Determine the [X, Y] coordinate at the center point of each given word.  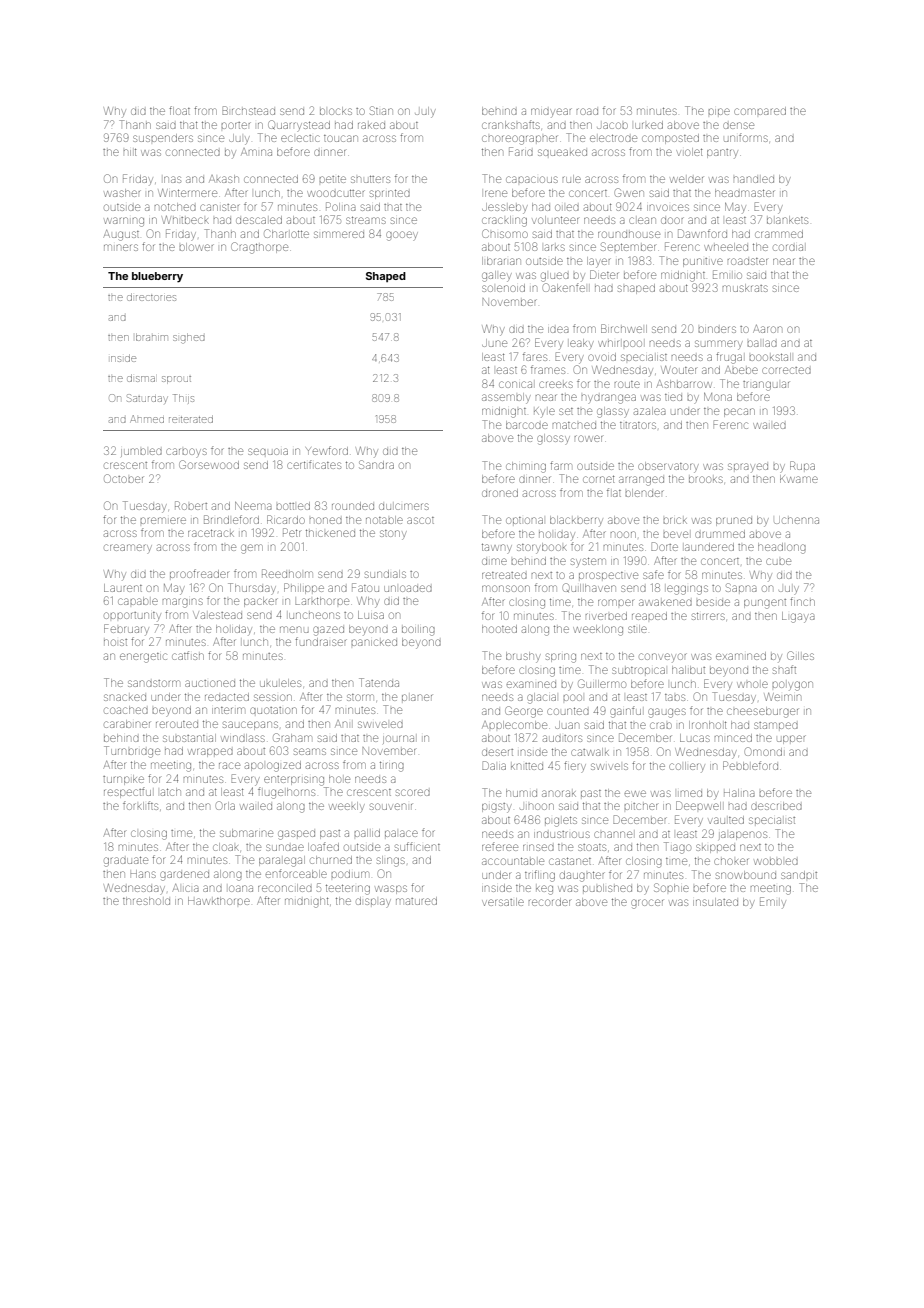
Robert [191, 505]
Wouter [678, 370]
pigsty [496, 808]
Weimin [782, 697]
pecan [739, 412]
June [494, 343]
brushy [523, 657]
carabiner [127, 724]
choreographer [519, 140]
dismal [141, 378]
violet [690, 152]
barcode [527, 425]
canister [220, 207]
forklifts [140, 805]
